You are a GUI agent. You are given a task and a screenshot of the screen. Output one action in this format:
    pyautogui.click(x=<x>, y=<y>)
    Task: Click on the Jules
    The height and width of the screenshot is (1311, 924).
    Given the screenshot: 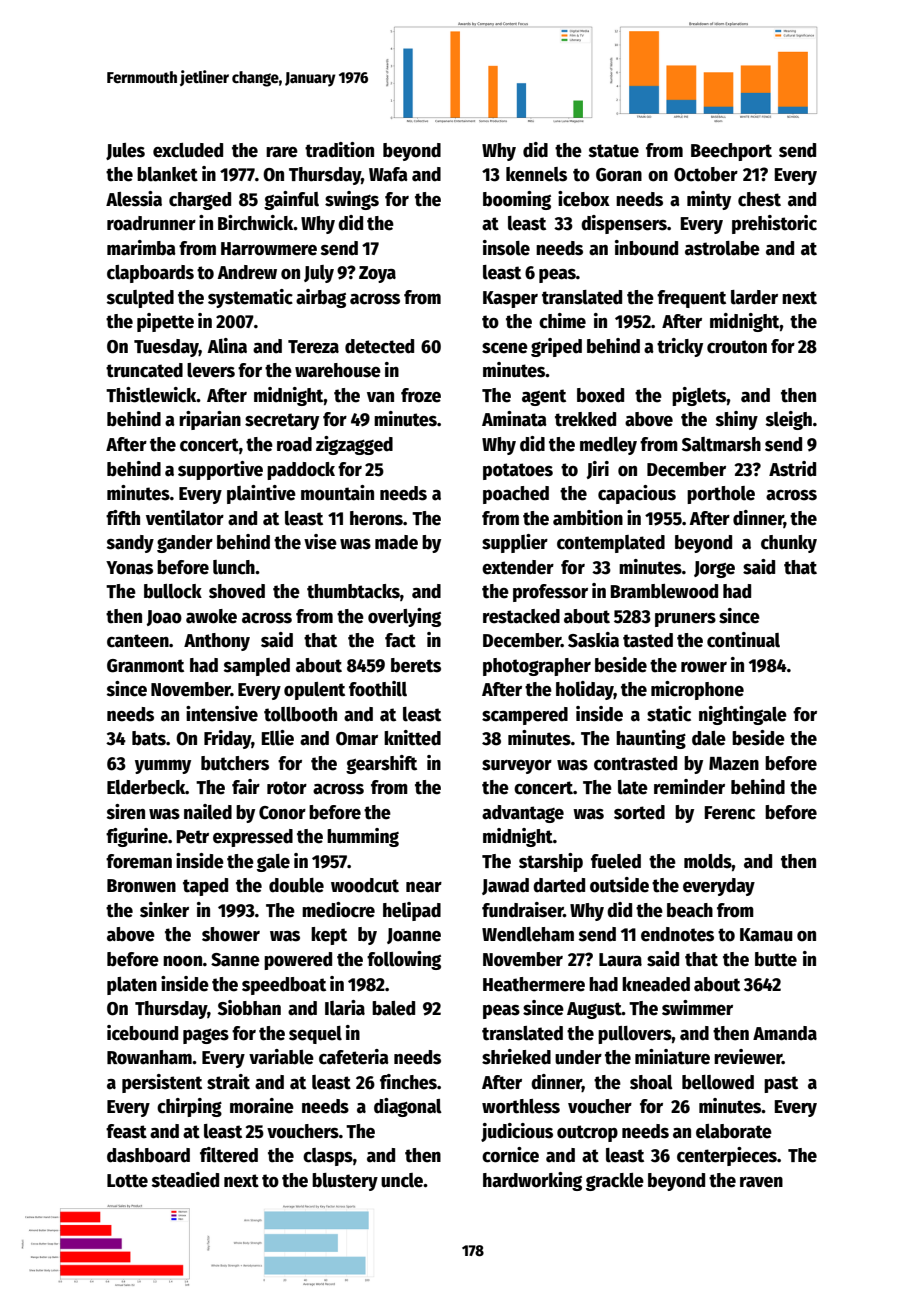 What is the action you would take?
    pyautogui.click(x=125, y=151)
